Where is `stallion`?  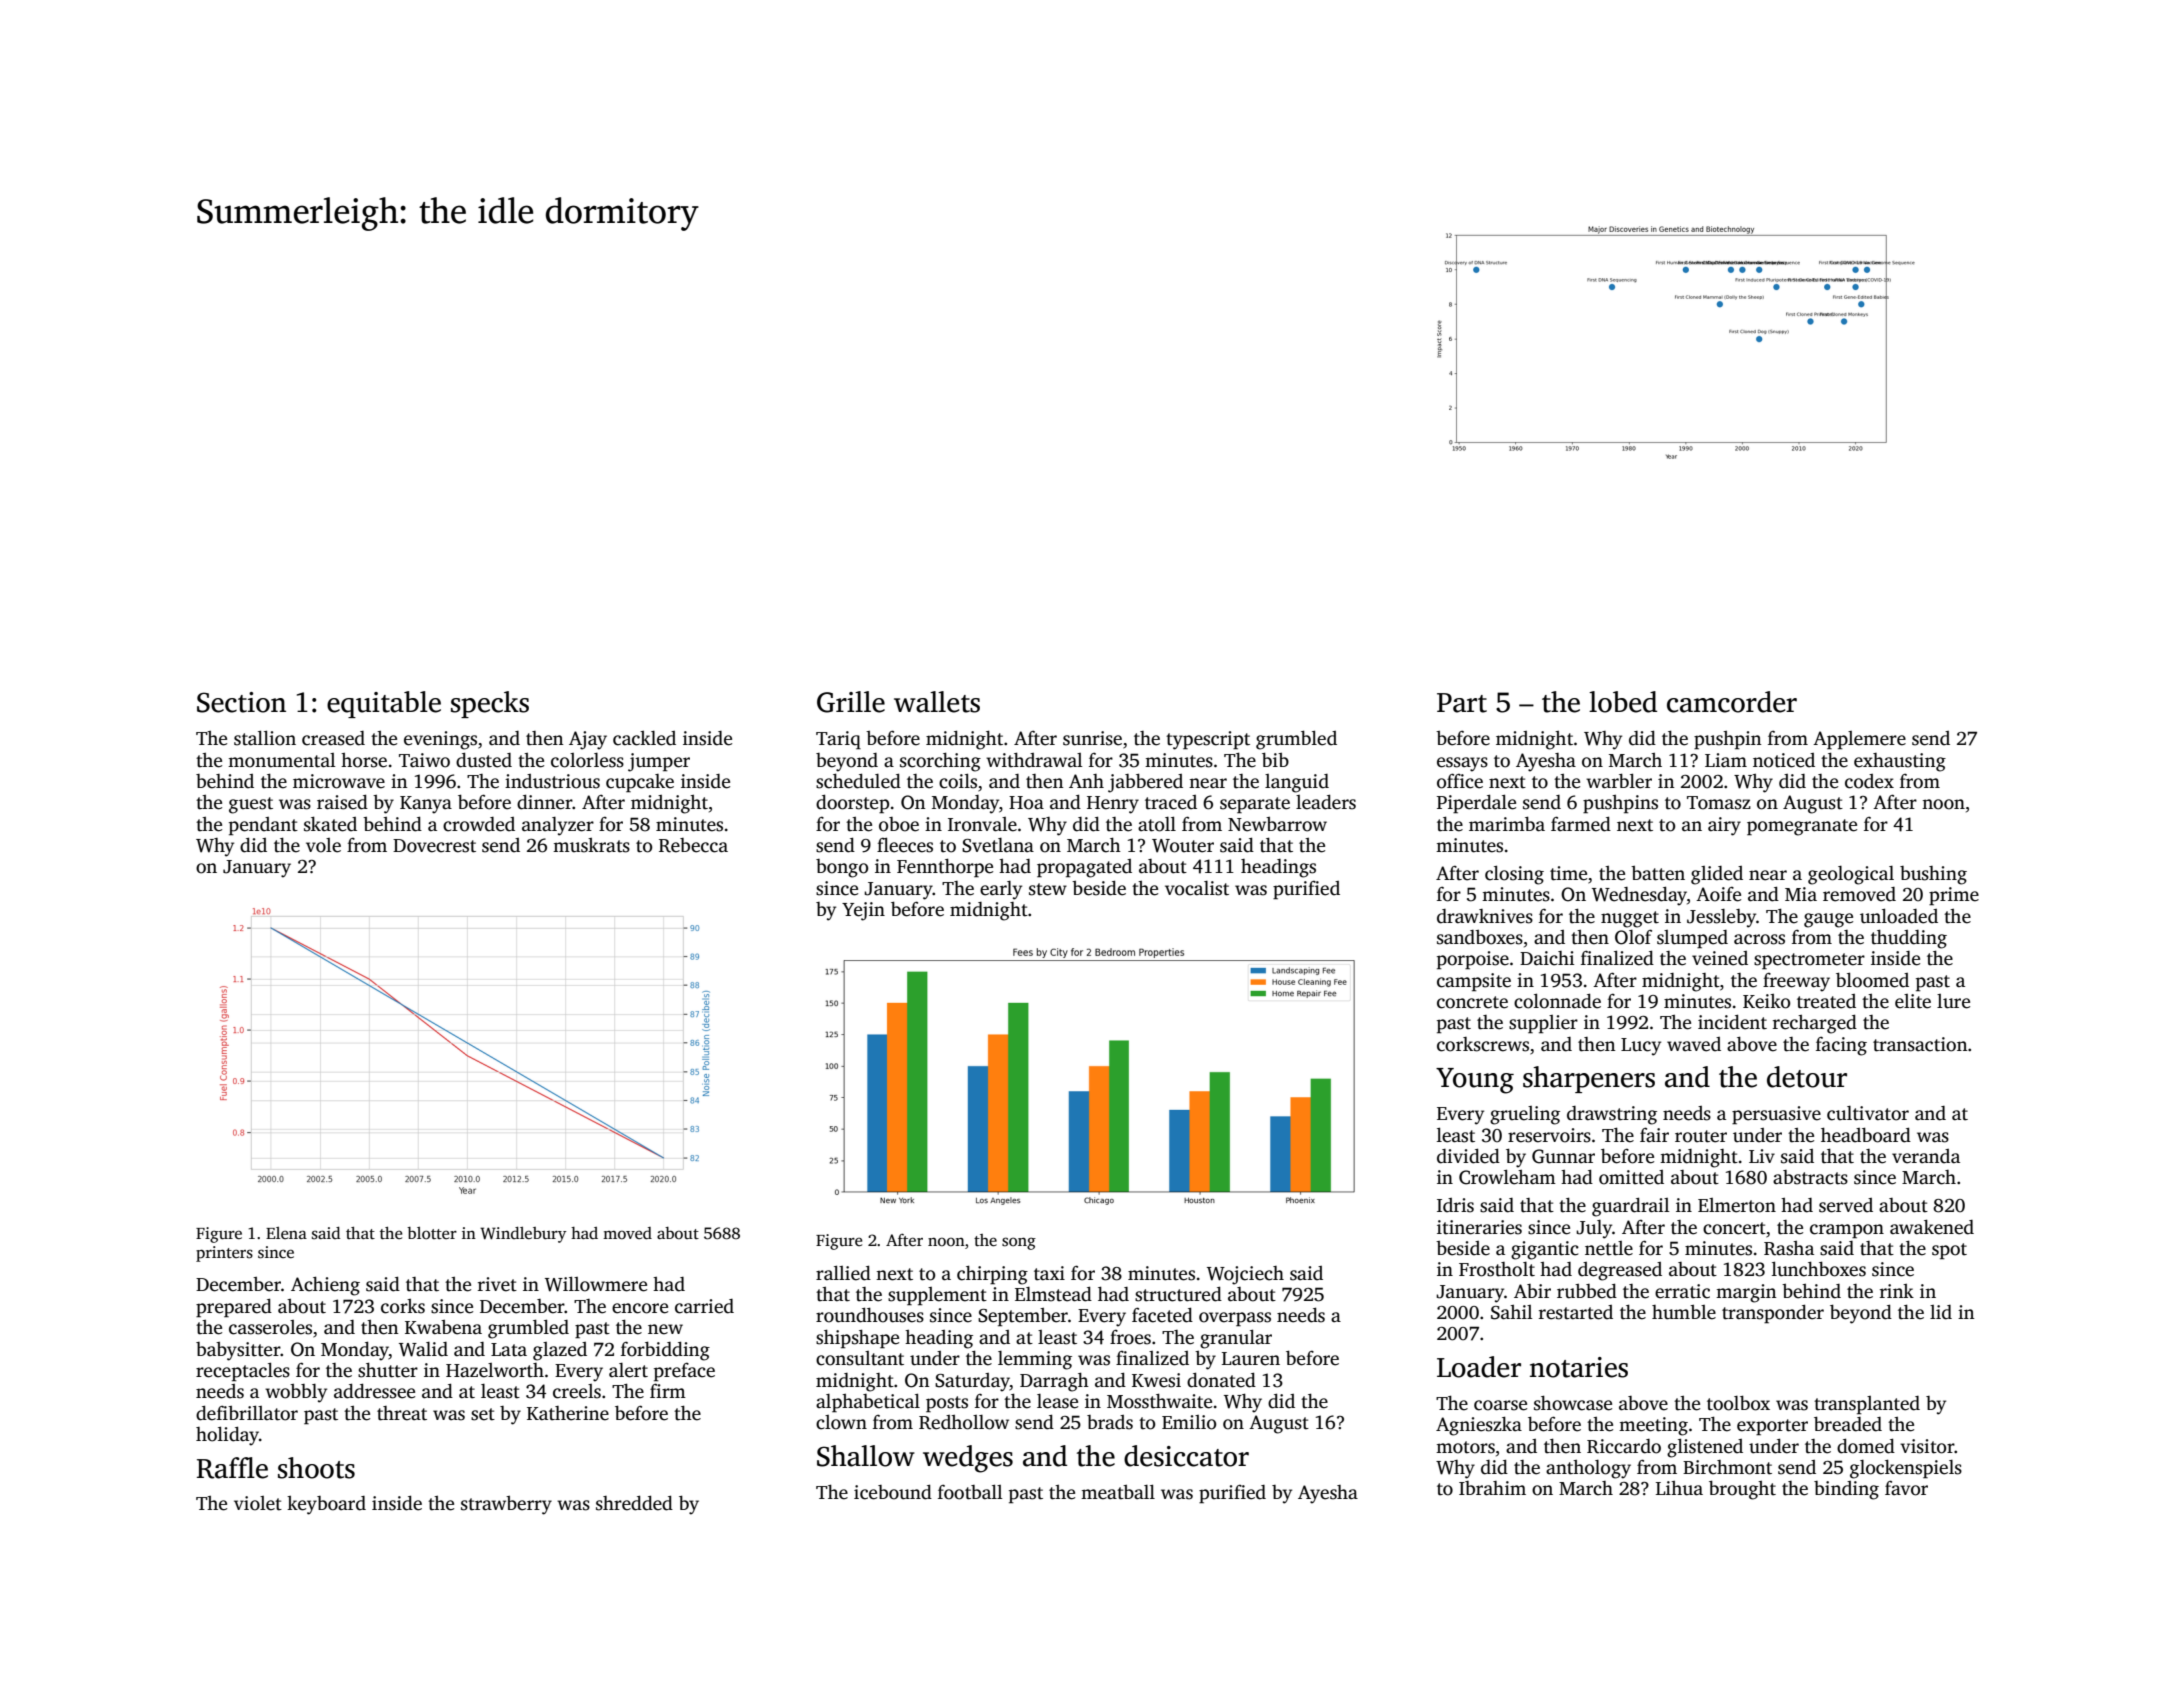 stallion is located at coordinates (265, 738).
